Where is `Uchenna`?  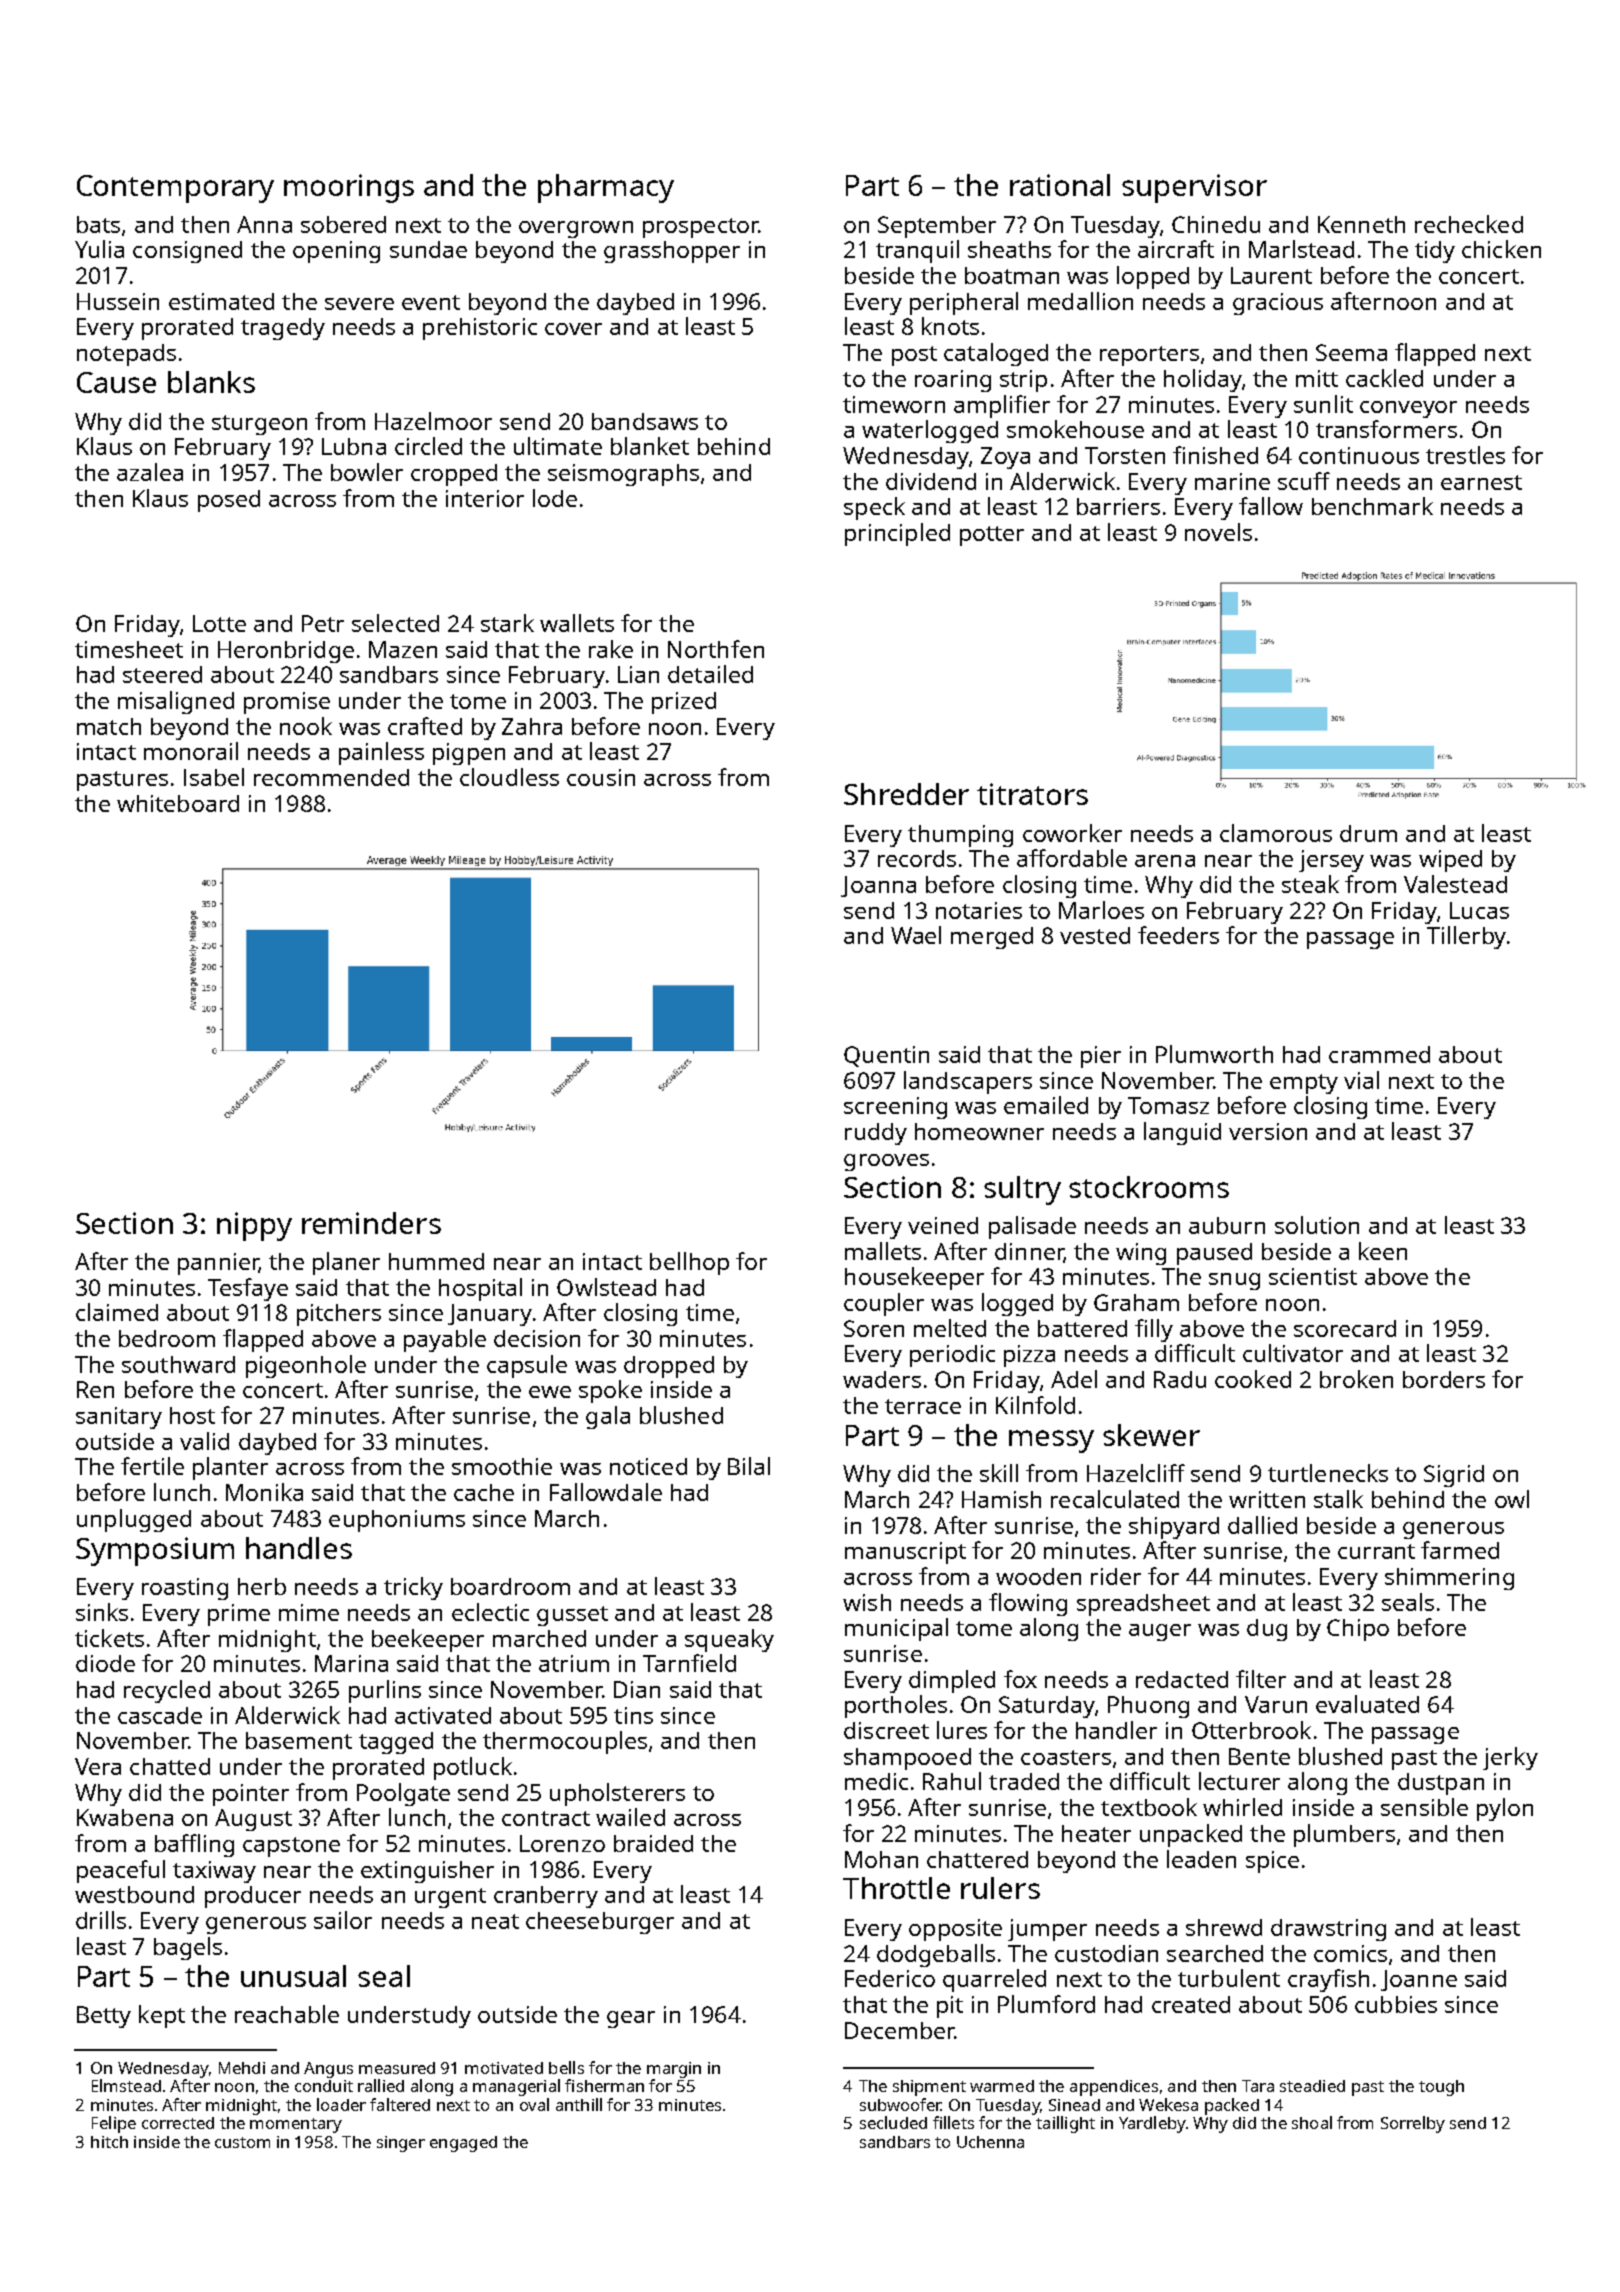 Uchenna is located at coordinates (990, 2142).
